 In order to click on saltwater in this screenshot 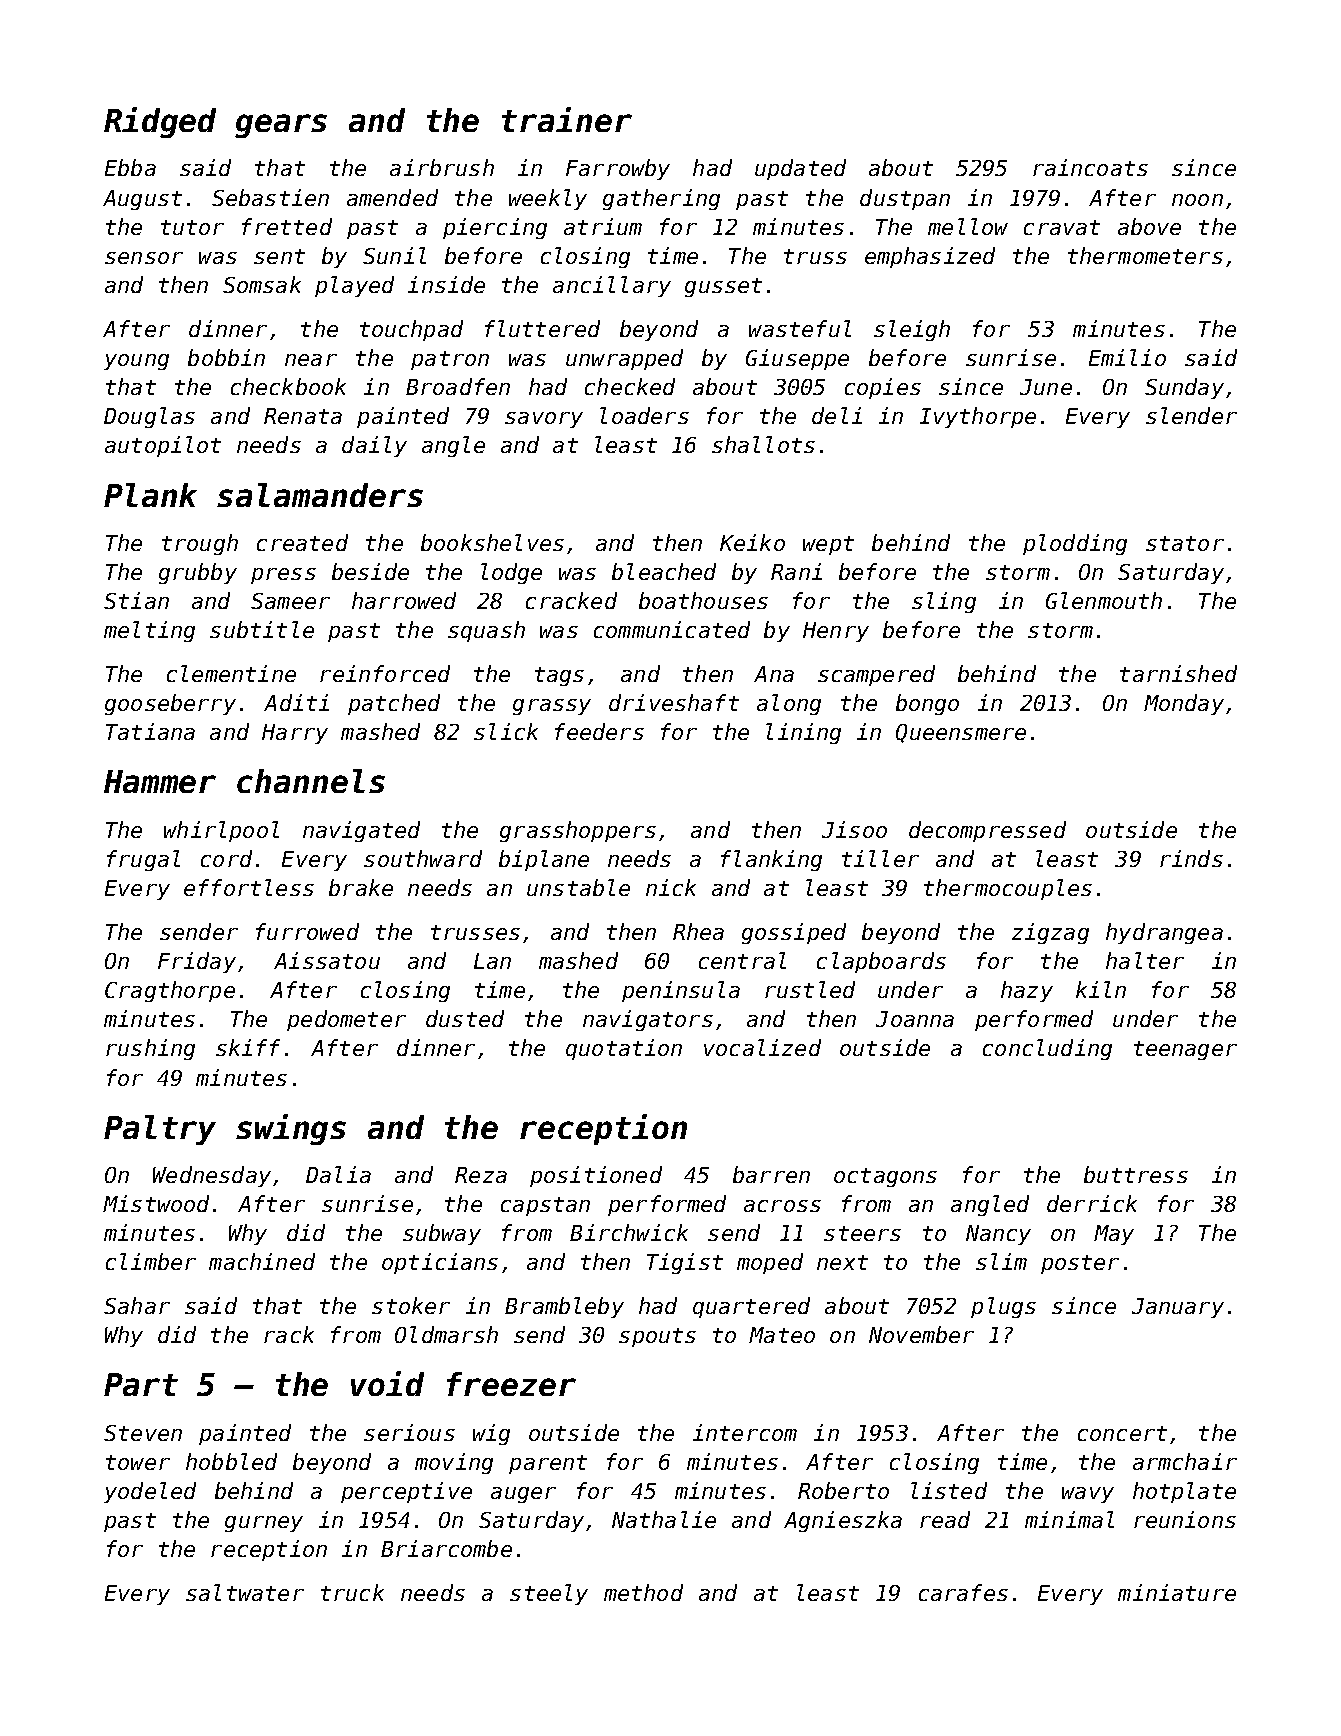, I will do `click(245, 1592)`.
